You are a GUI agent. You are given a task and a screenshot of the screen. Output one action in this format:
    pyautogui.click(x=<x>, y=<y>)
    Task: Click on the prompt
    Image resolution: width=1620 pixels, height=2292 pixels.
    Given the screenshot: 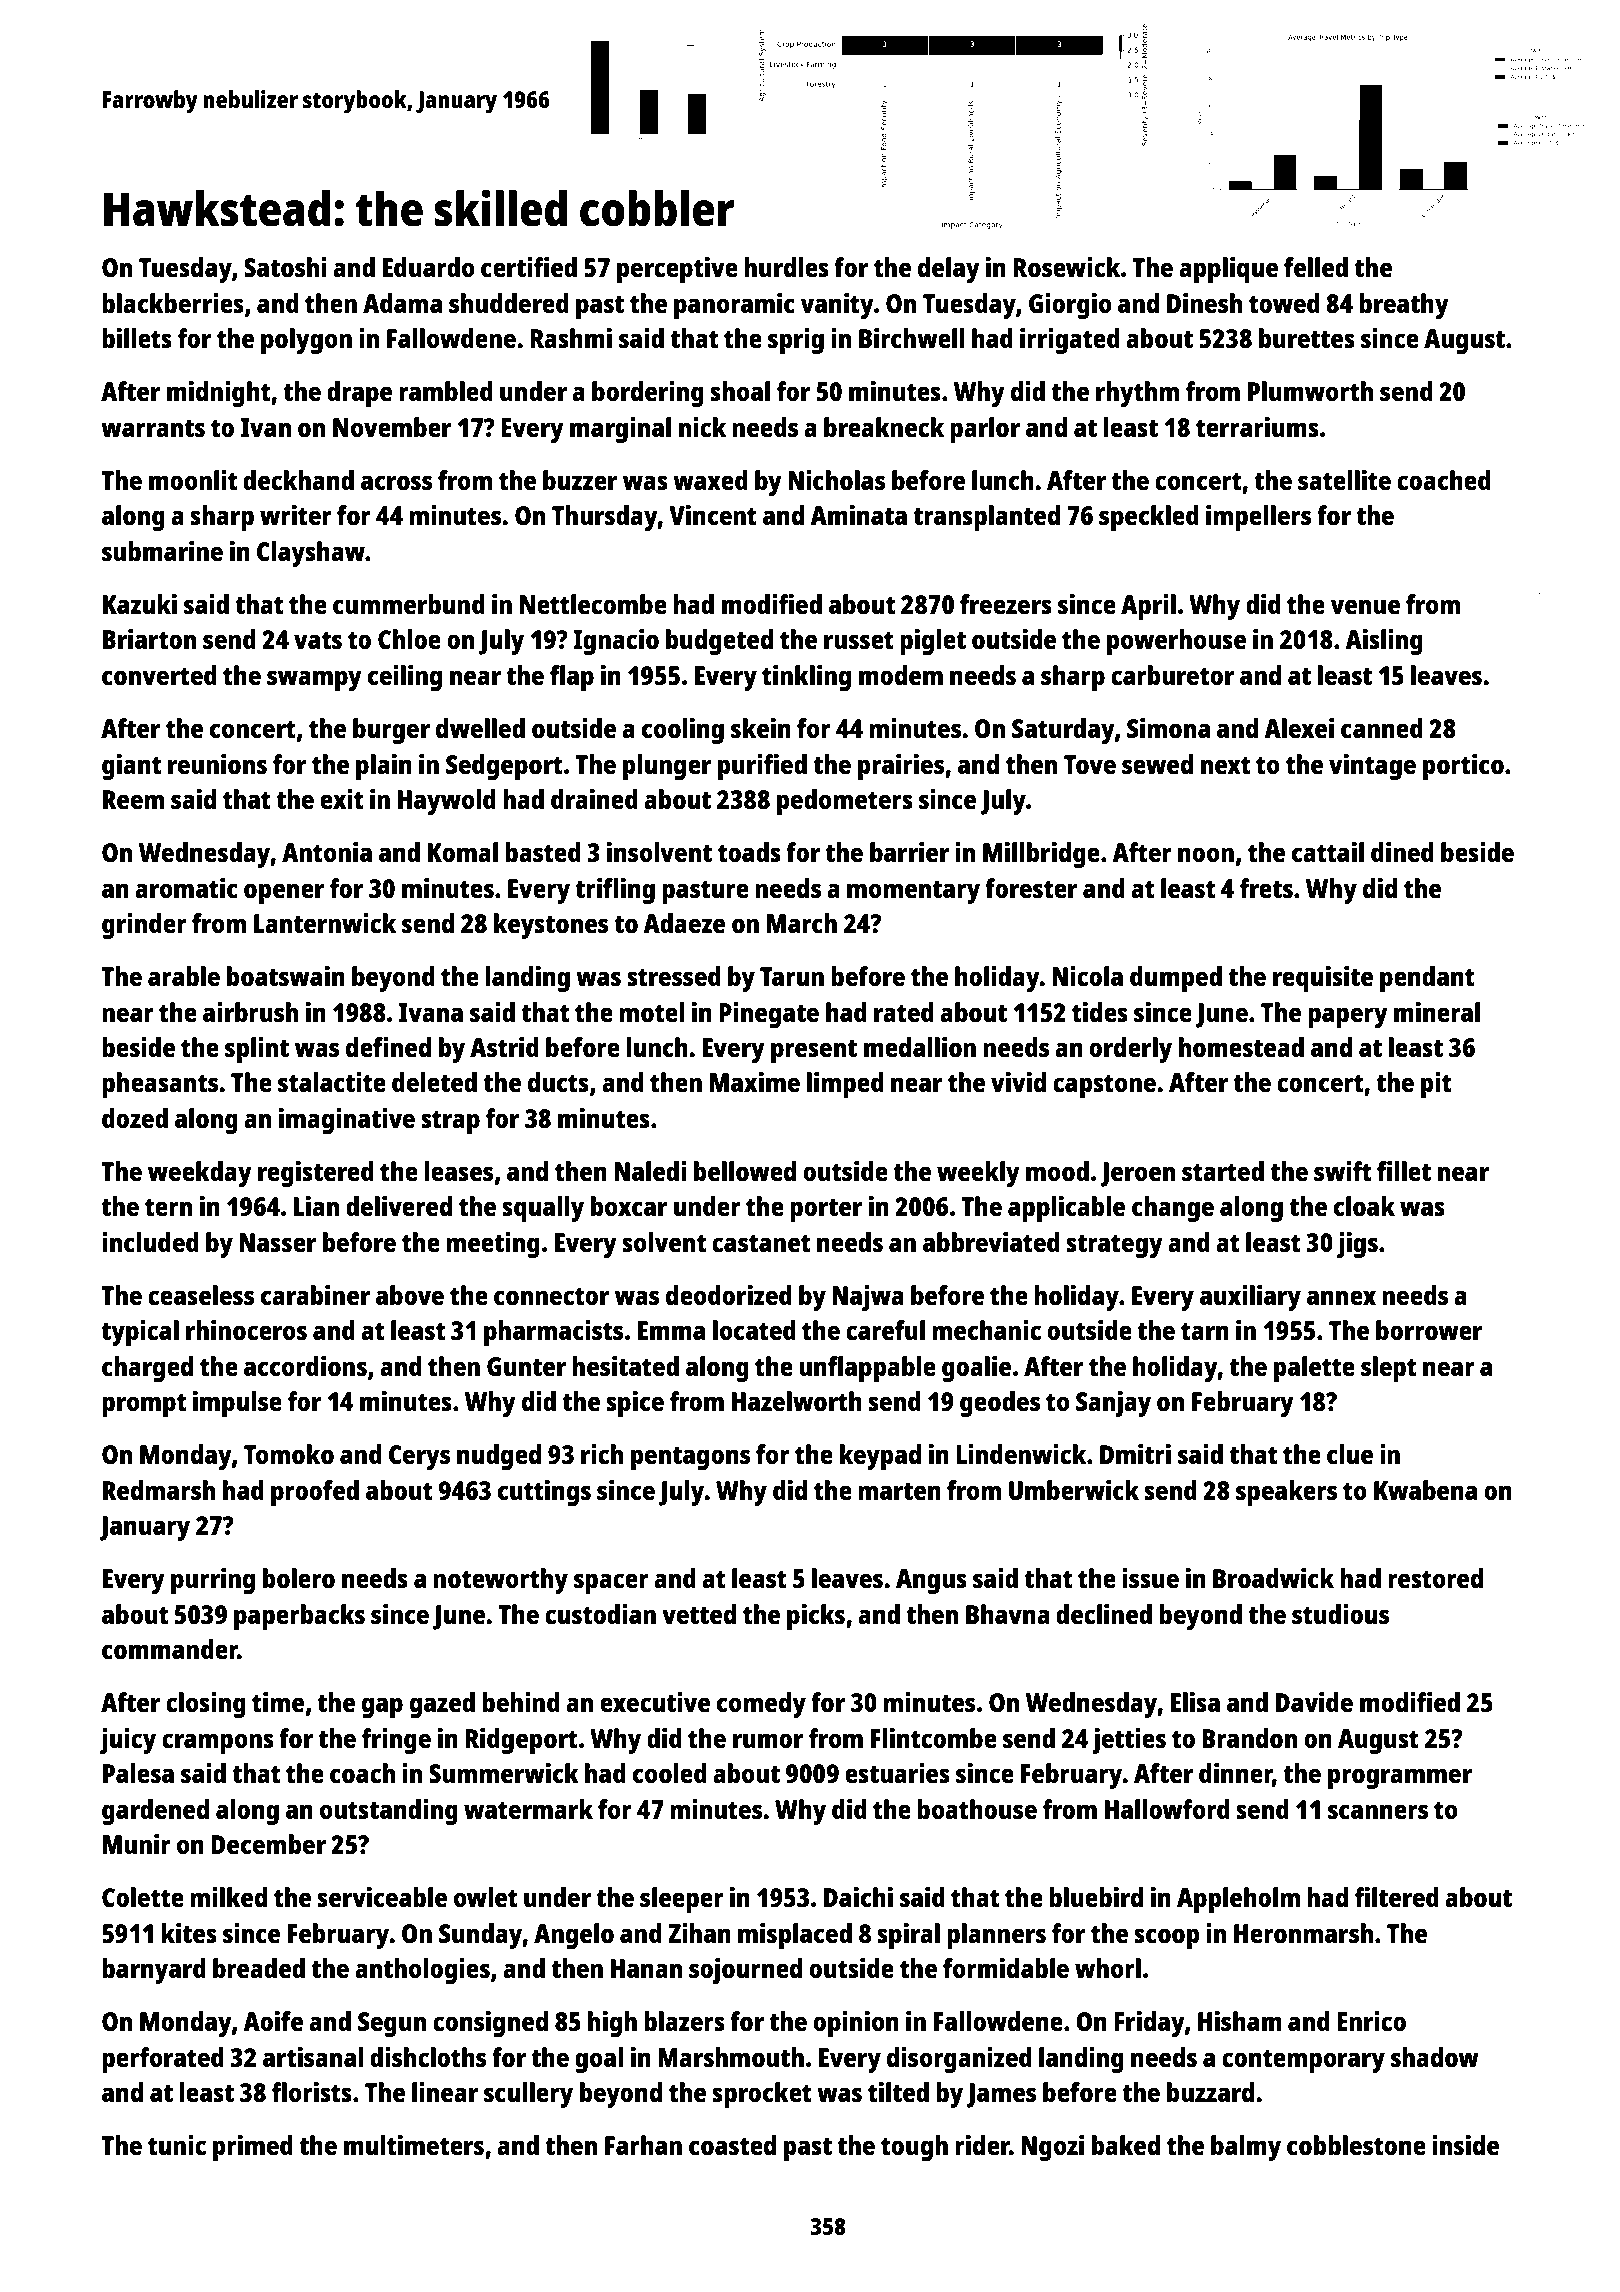 What is the action you would take?
    pyautogui.click(x=144, y=1405)
